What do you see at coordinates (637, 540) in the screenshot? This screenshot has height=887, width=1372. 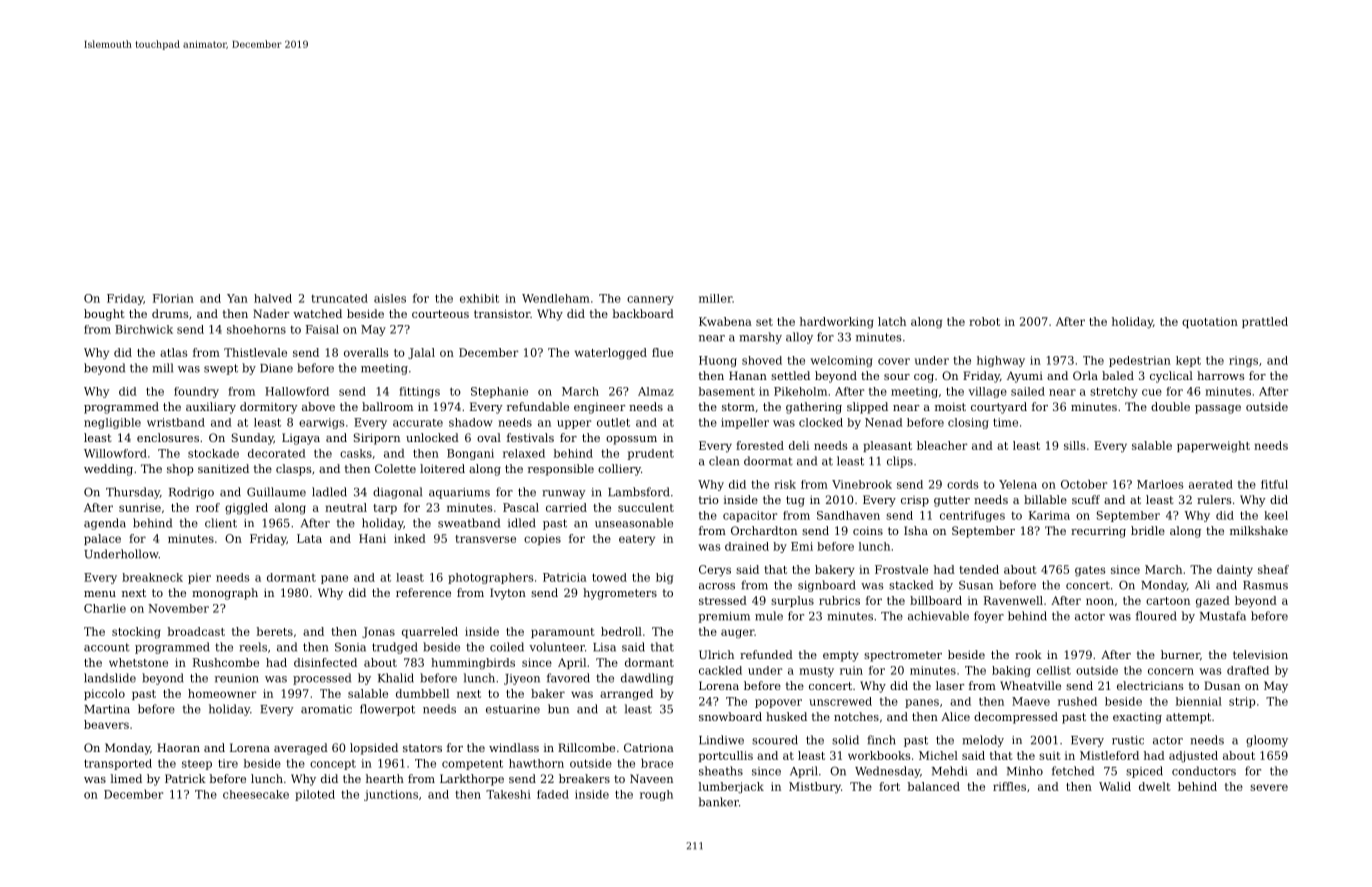 I see `eatery` at bounding box center [637, 540].
